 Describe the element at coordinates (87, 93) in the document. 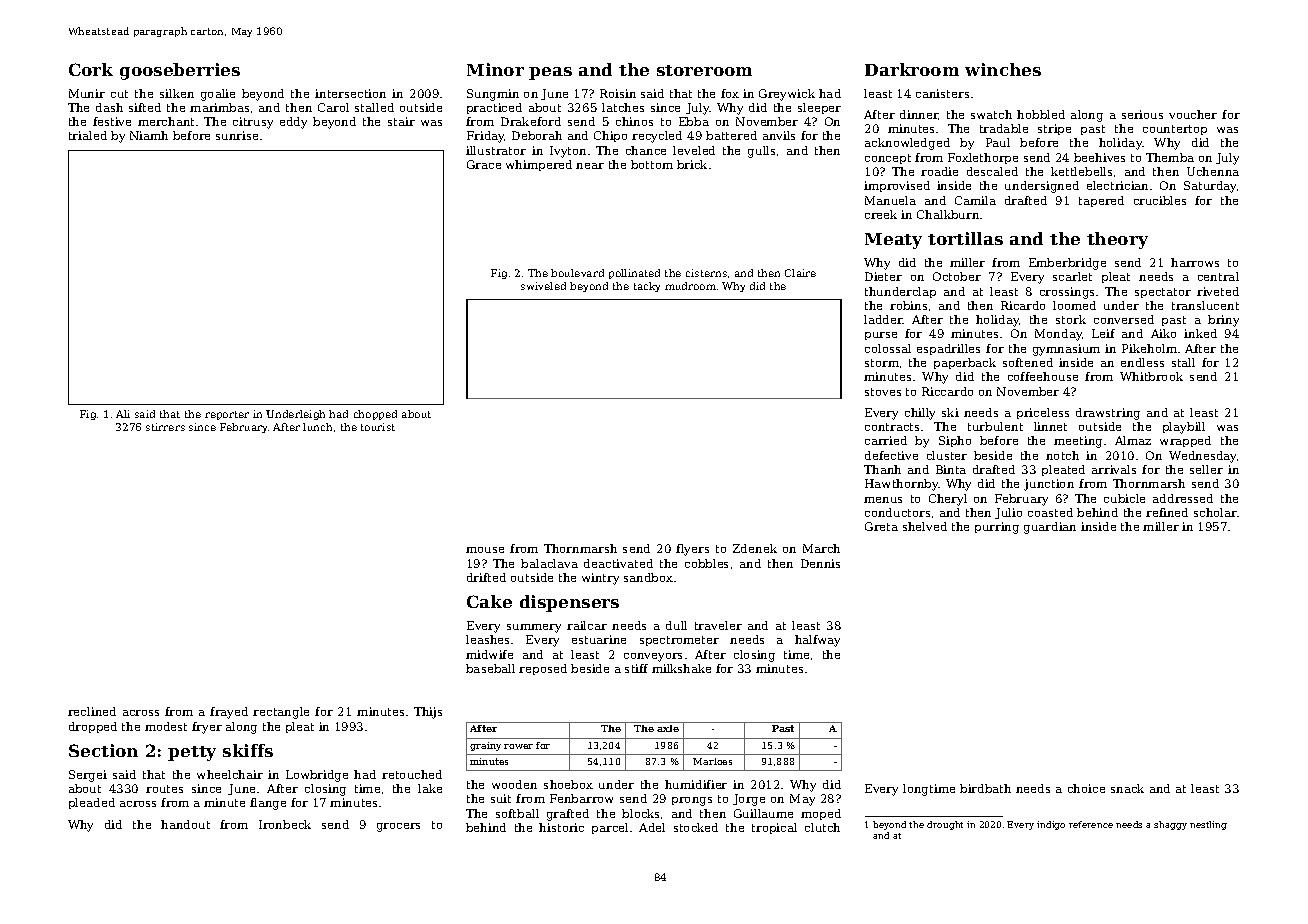

I see `Munir` at that location.
